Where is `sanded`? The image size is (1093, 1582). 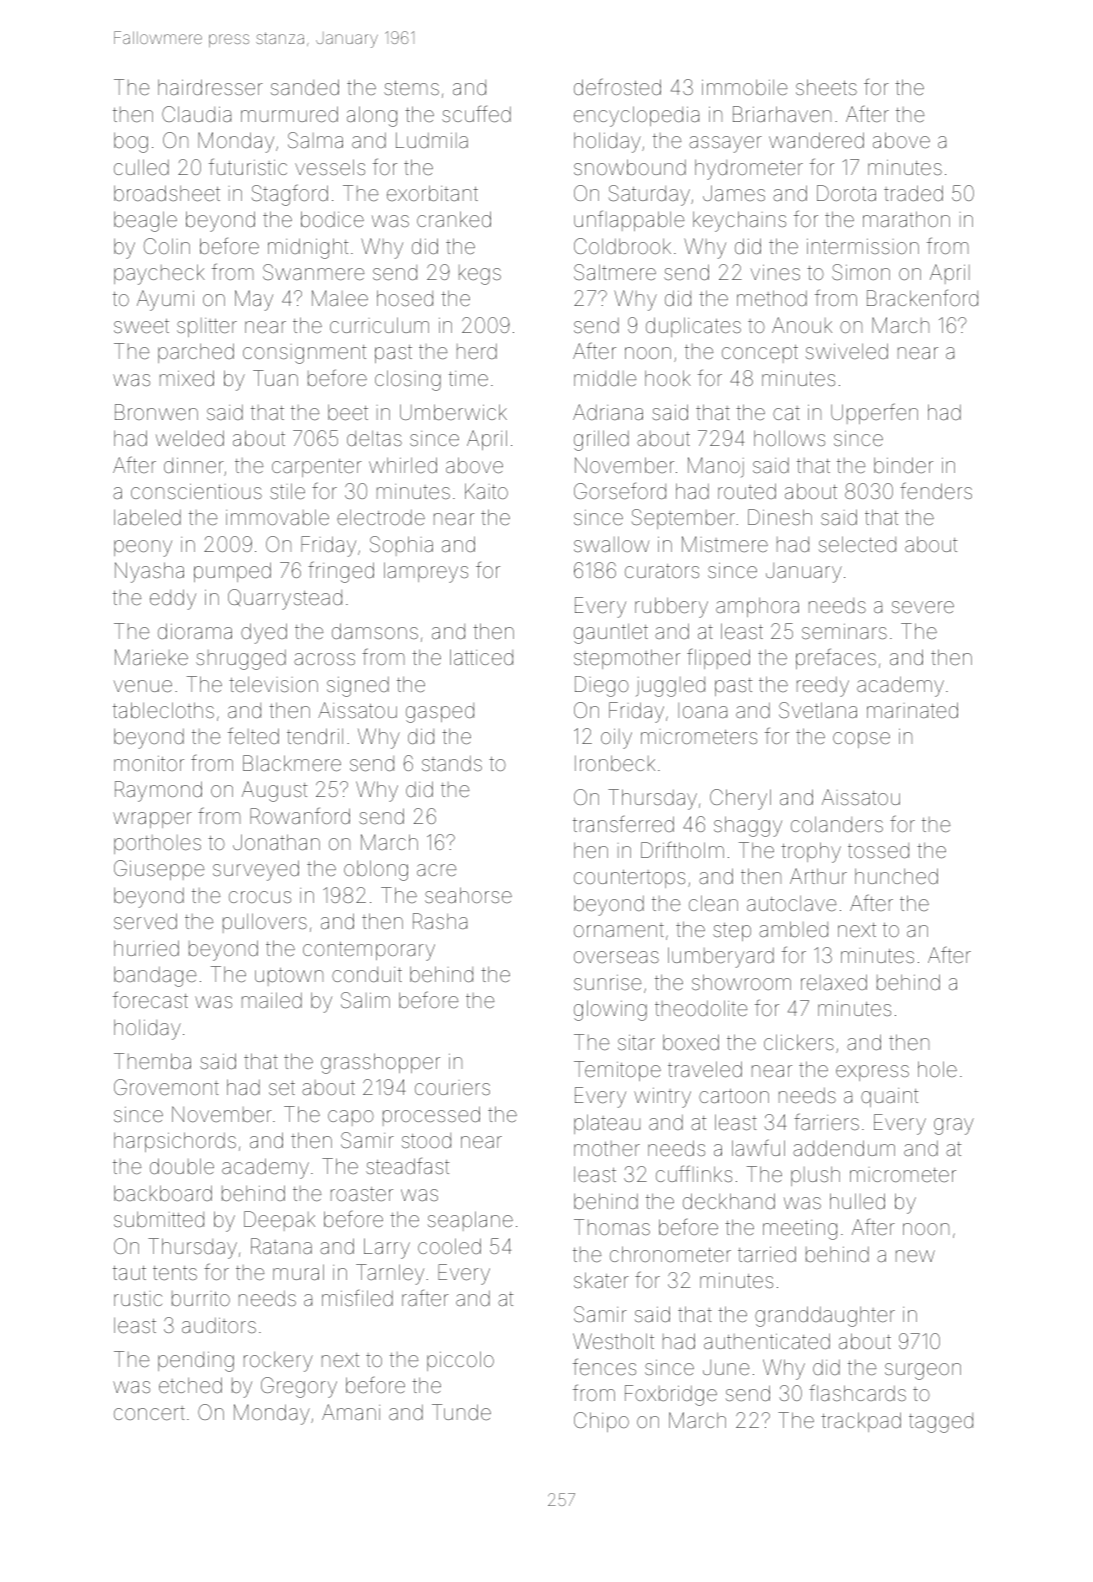
sanded is located at coordinates (305, 87).
